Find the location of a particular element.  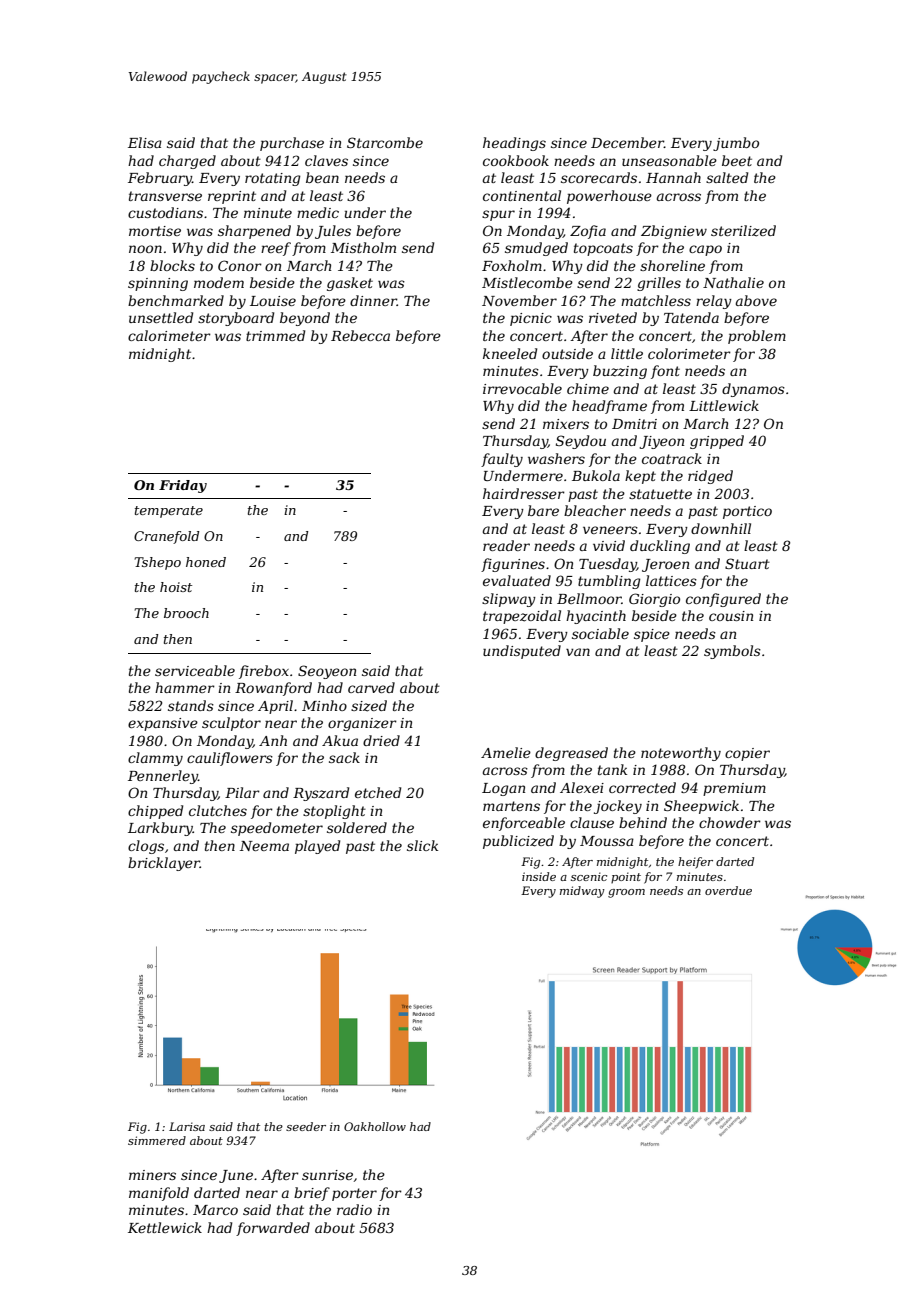

headings is located at coordinates (514, 144).
